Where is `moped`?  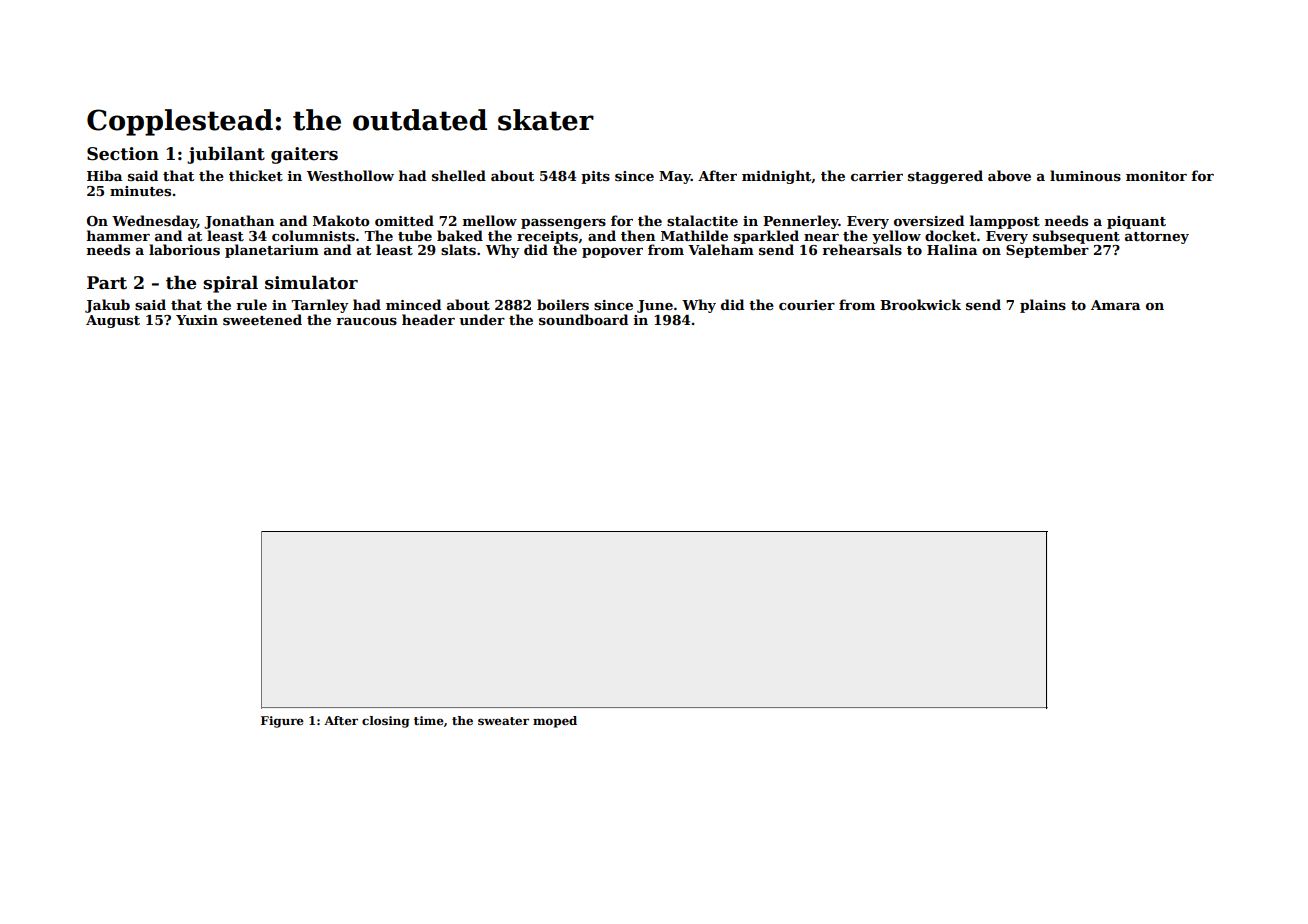
moped is located at coordinates (555, 722).
